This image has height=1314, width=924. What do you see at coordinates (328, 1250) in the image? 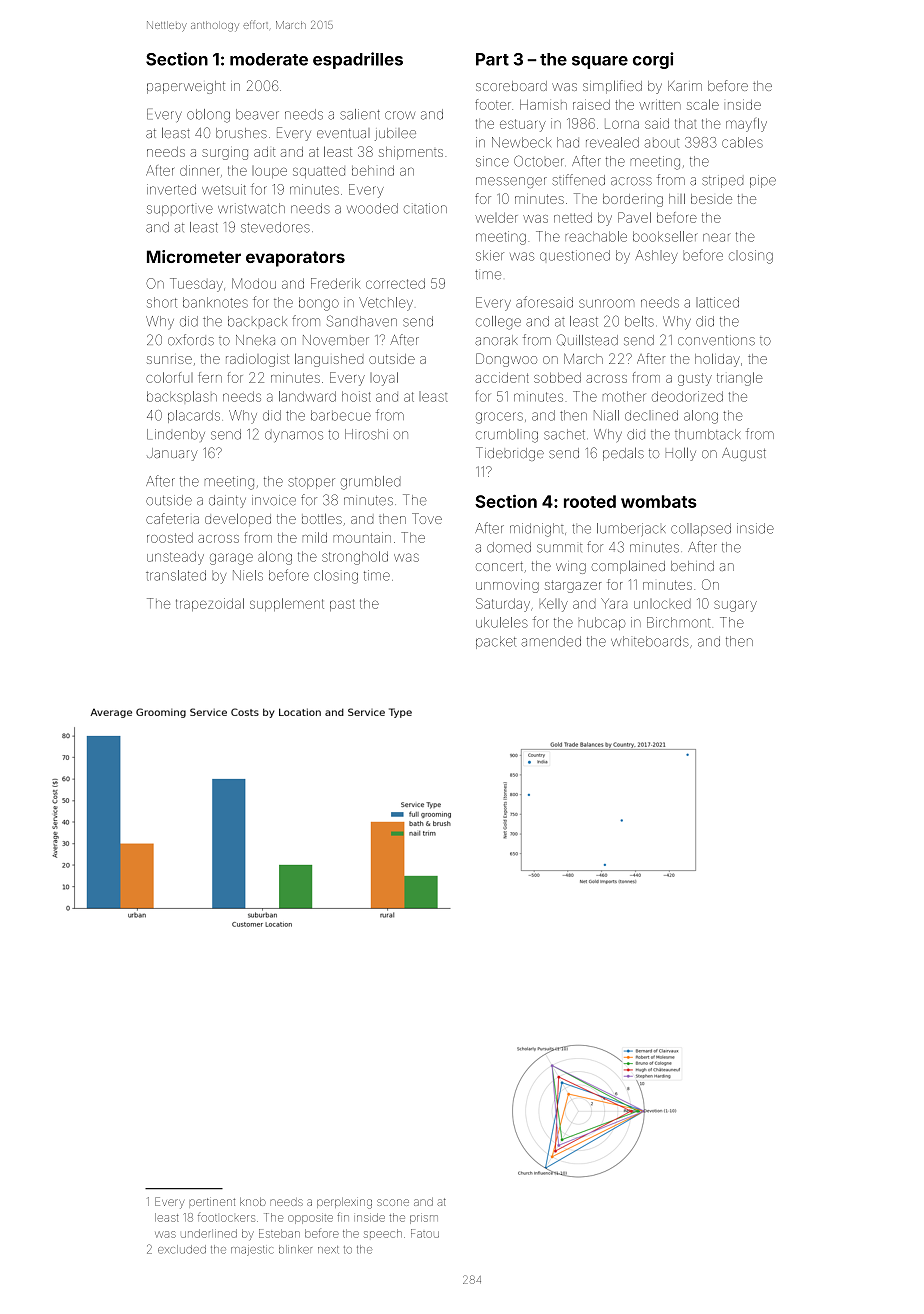
I see `next` at bounding box center [328, 1250].
